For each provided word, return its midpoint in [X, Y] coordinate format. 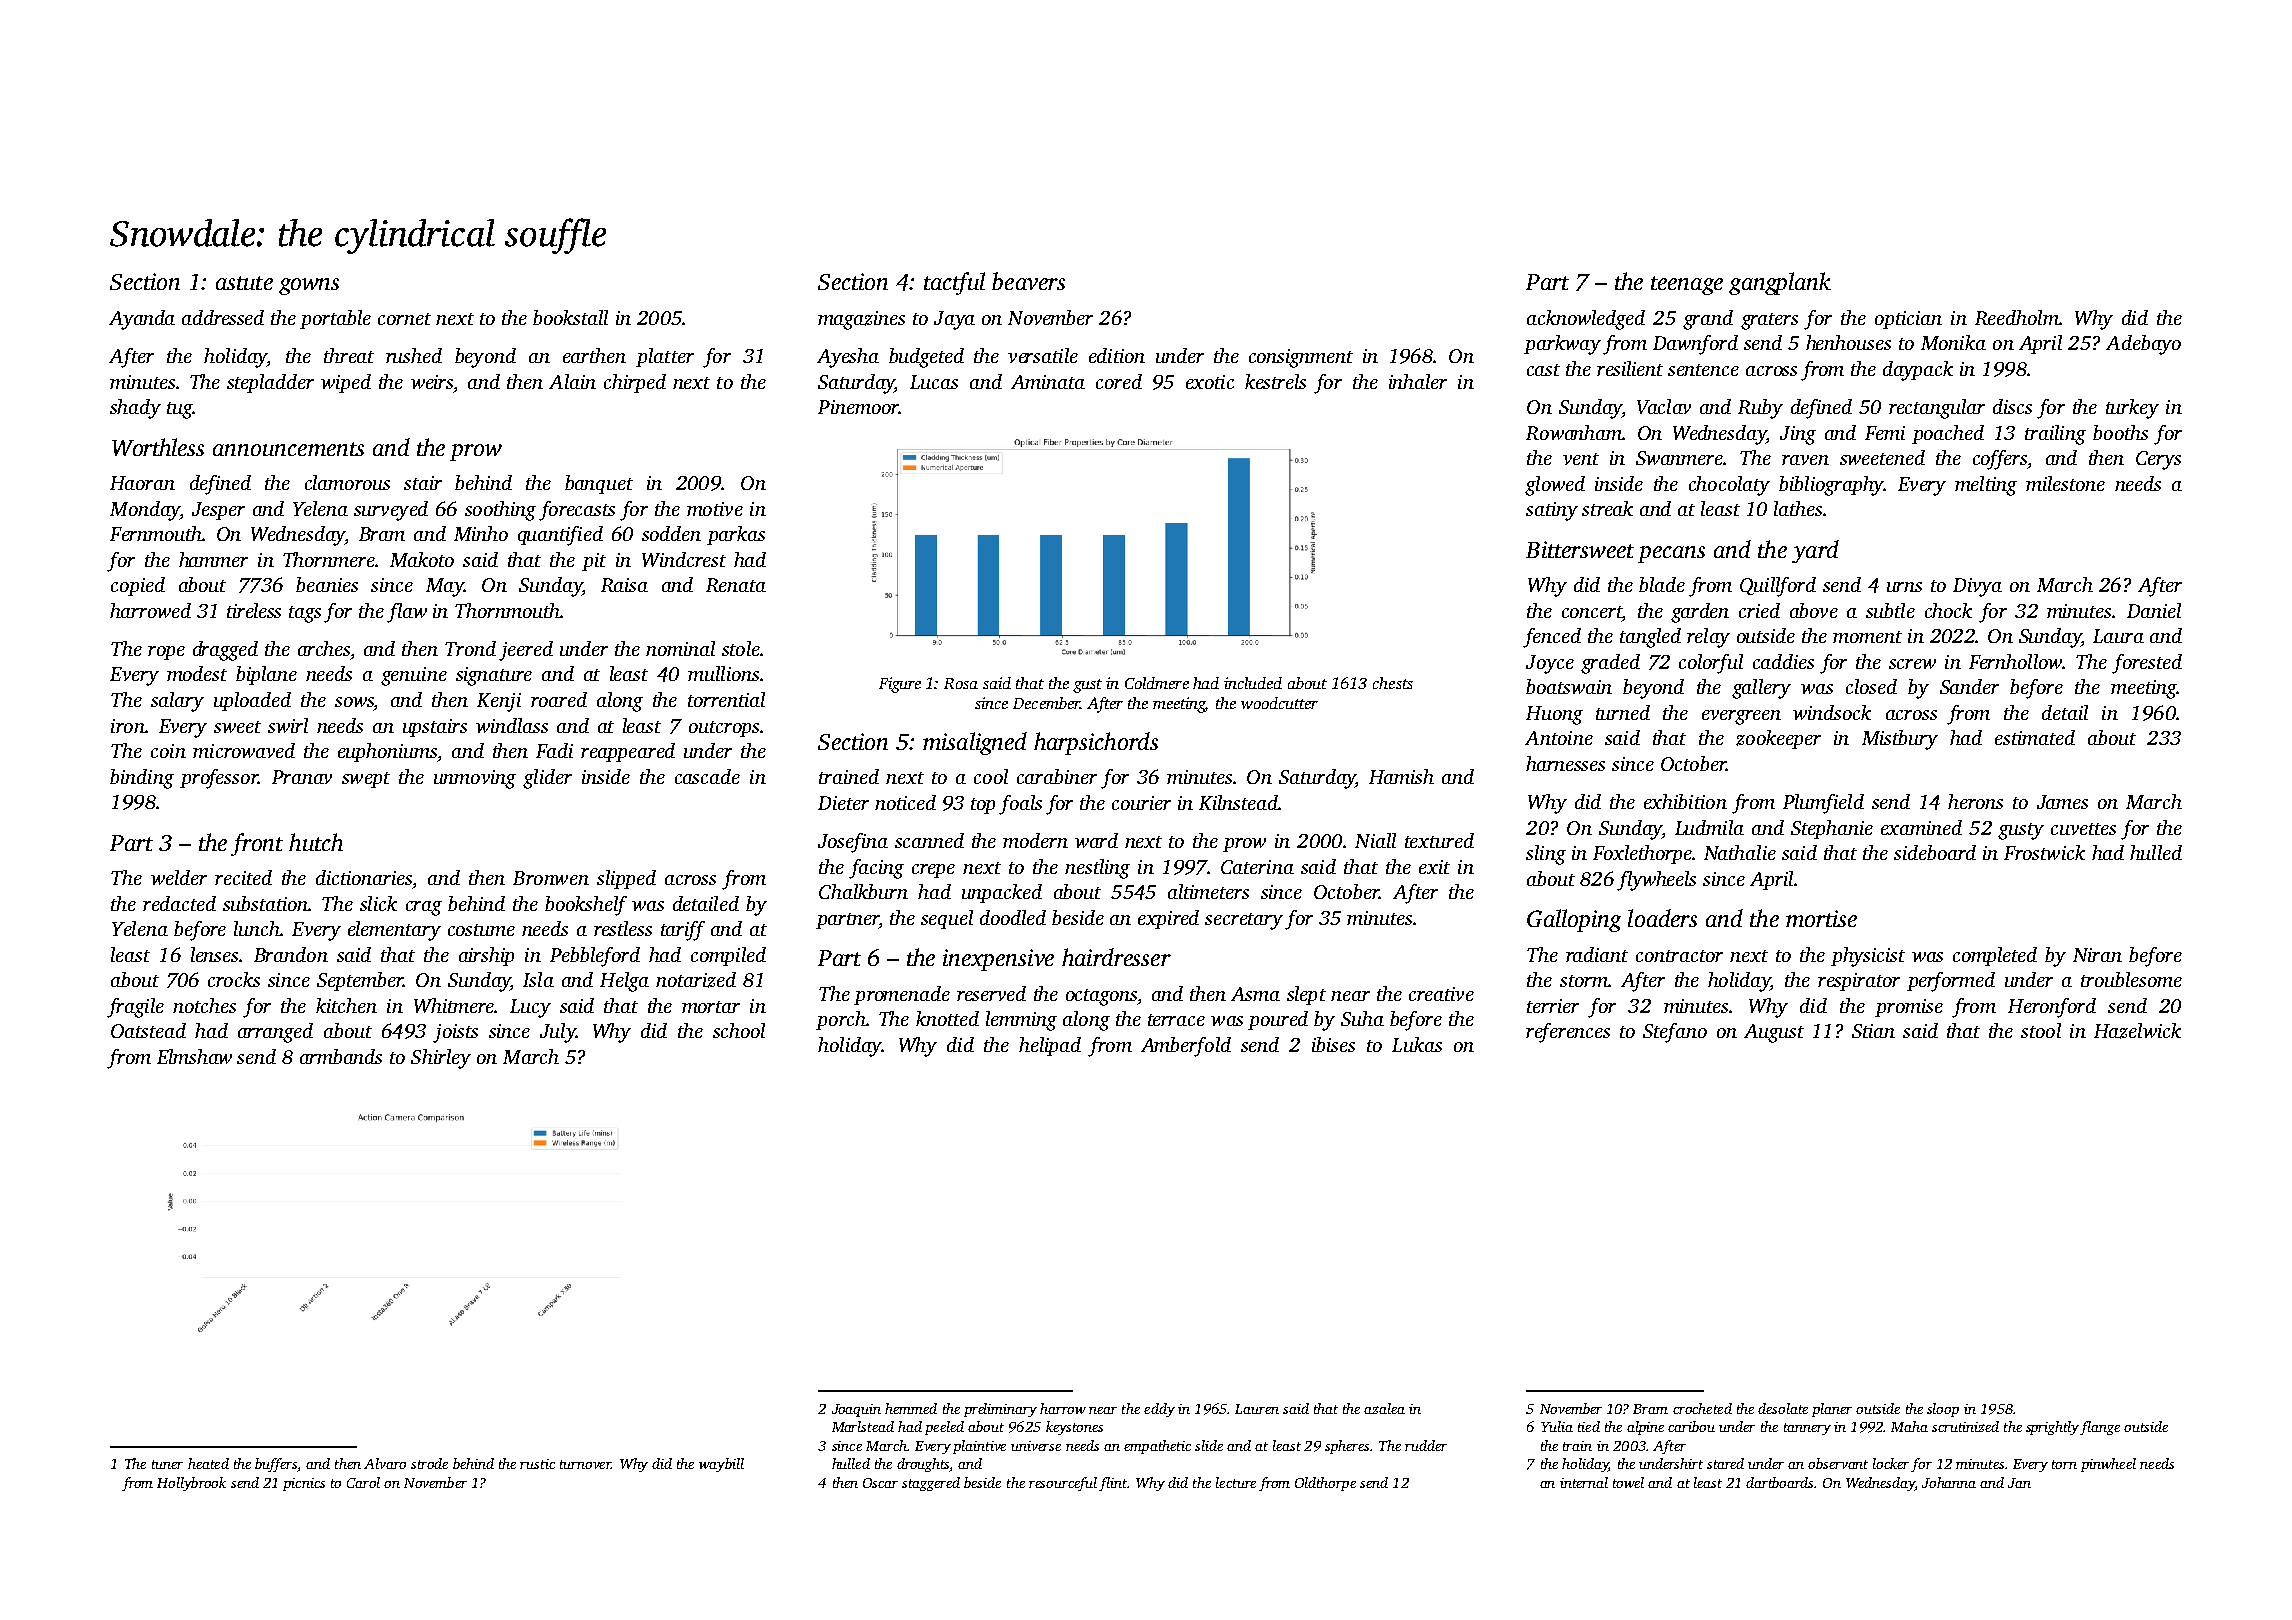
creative [1441, 994]
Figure [900, 685]
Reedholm [2017, 317]
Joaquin [856, 1410]
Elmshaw [194, 1056]
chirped [635, 383]
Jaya [954, 320]
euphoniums [387, 752]
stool [2041, 1030]
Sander [1969, 686]
